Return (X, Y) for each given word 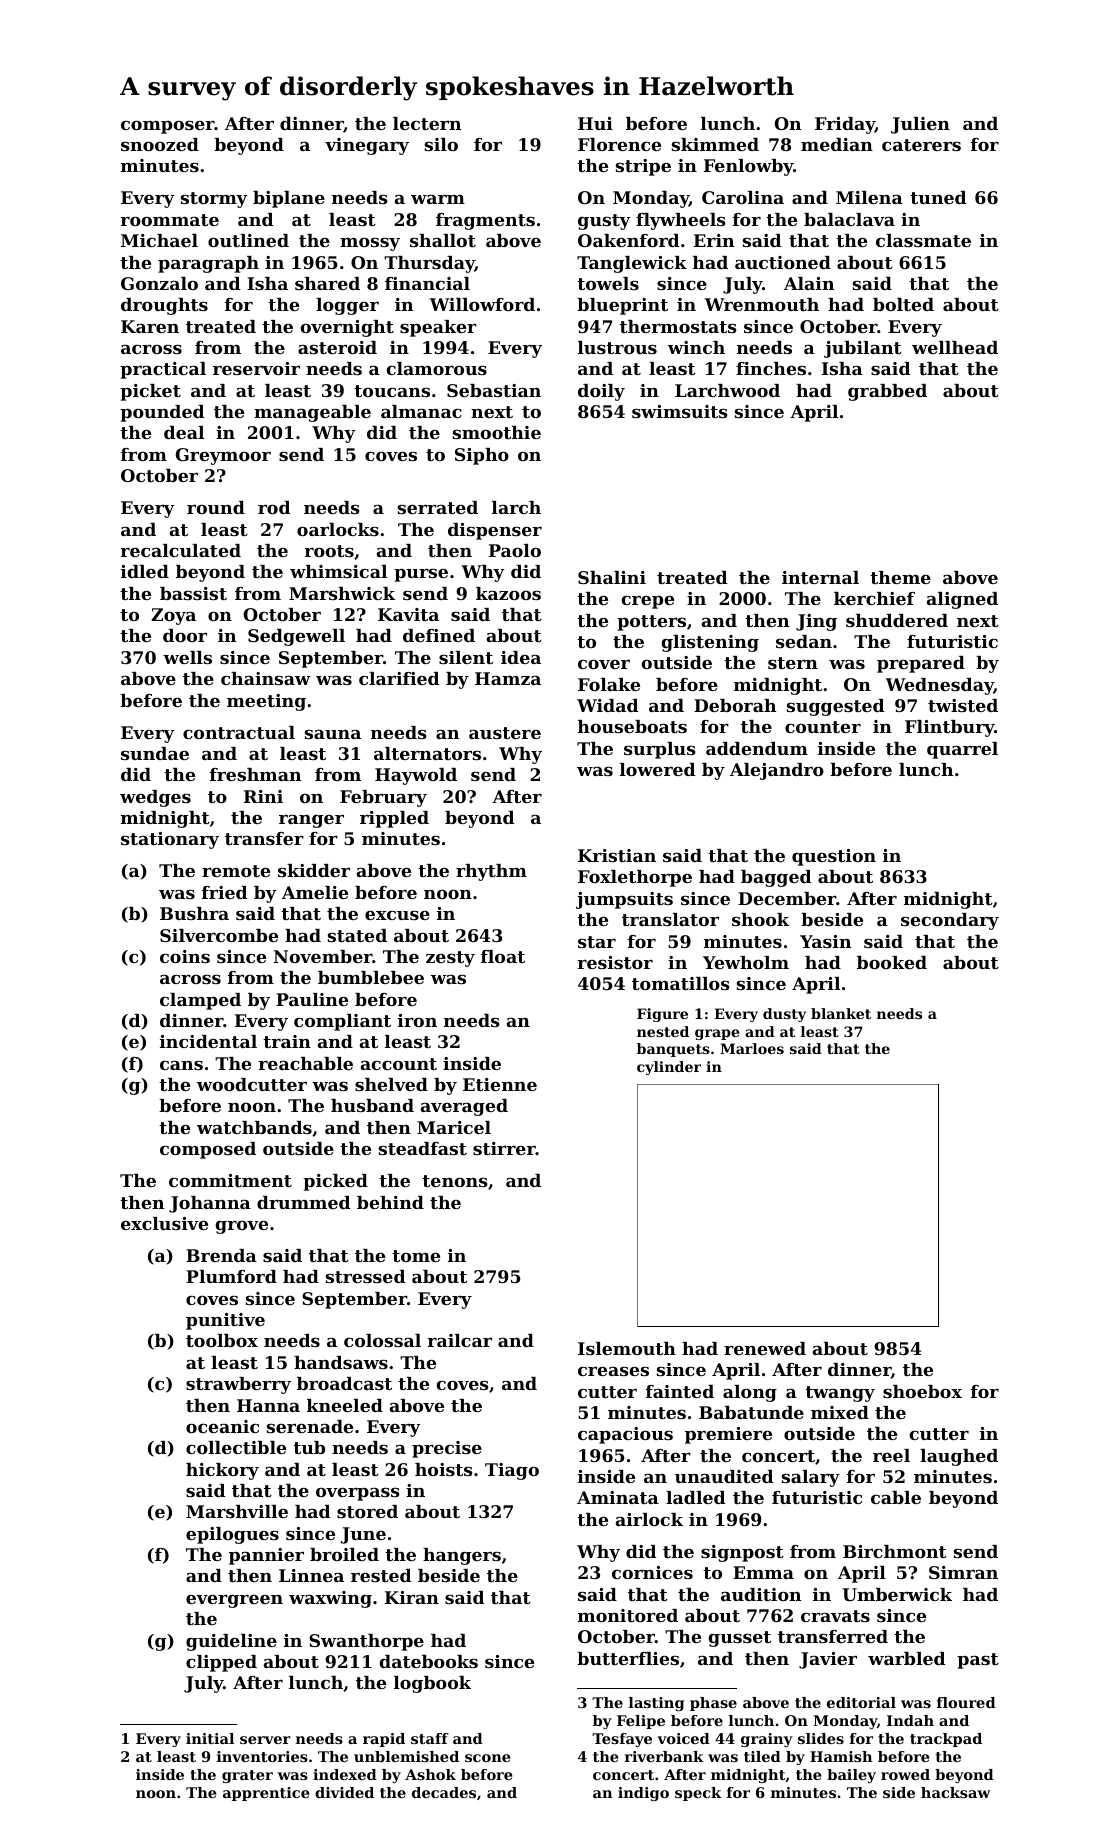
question (834, 857)
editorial (861, 1702)
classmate (923, 240)
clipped (221, 1663)
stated (357, 935)
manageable (312, 413)
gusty (604, 222)
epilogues (232, 1535)
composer (168, 127)
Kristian (617, 855)
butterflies (628, 1658)
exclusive (164, 1223)
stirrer (504, 1148)
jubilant (863, 349)
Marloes (752, 1048)
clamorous (436, 368)
